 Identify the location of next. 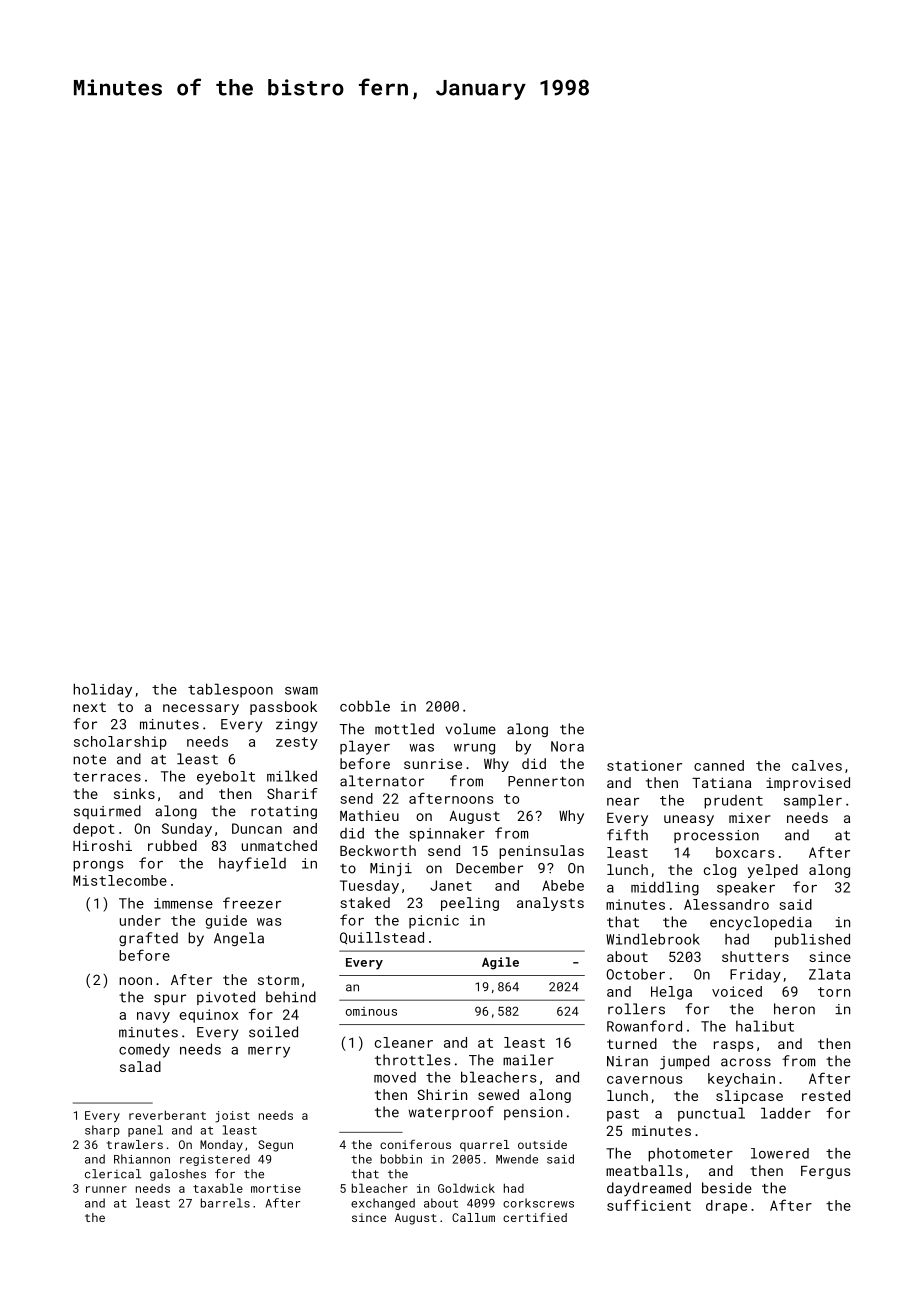
(89, 707).
